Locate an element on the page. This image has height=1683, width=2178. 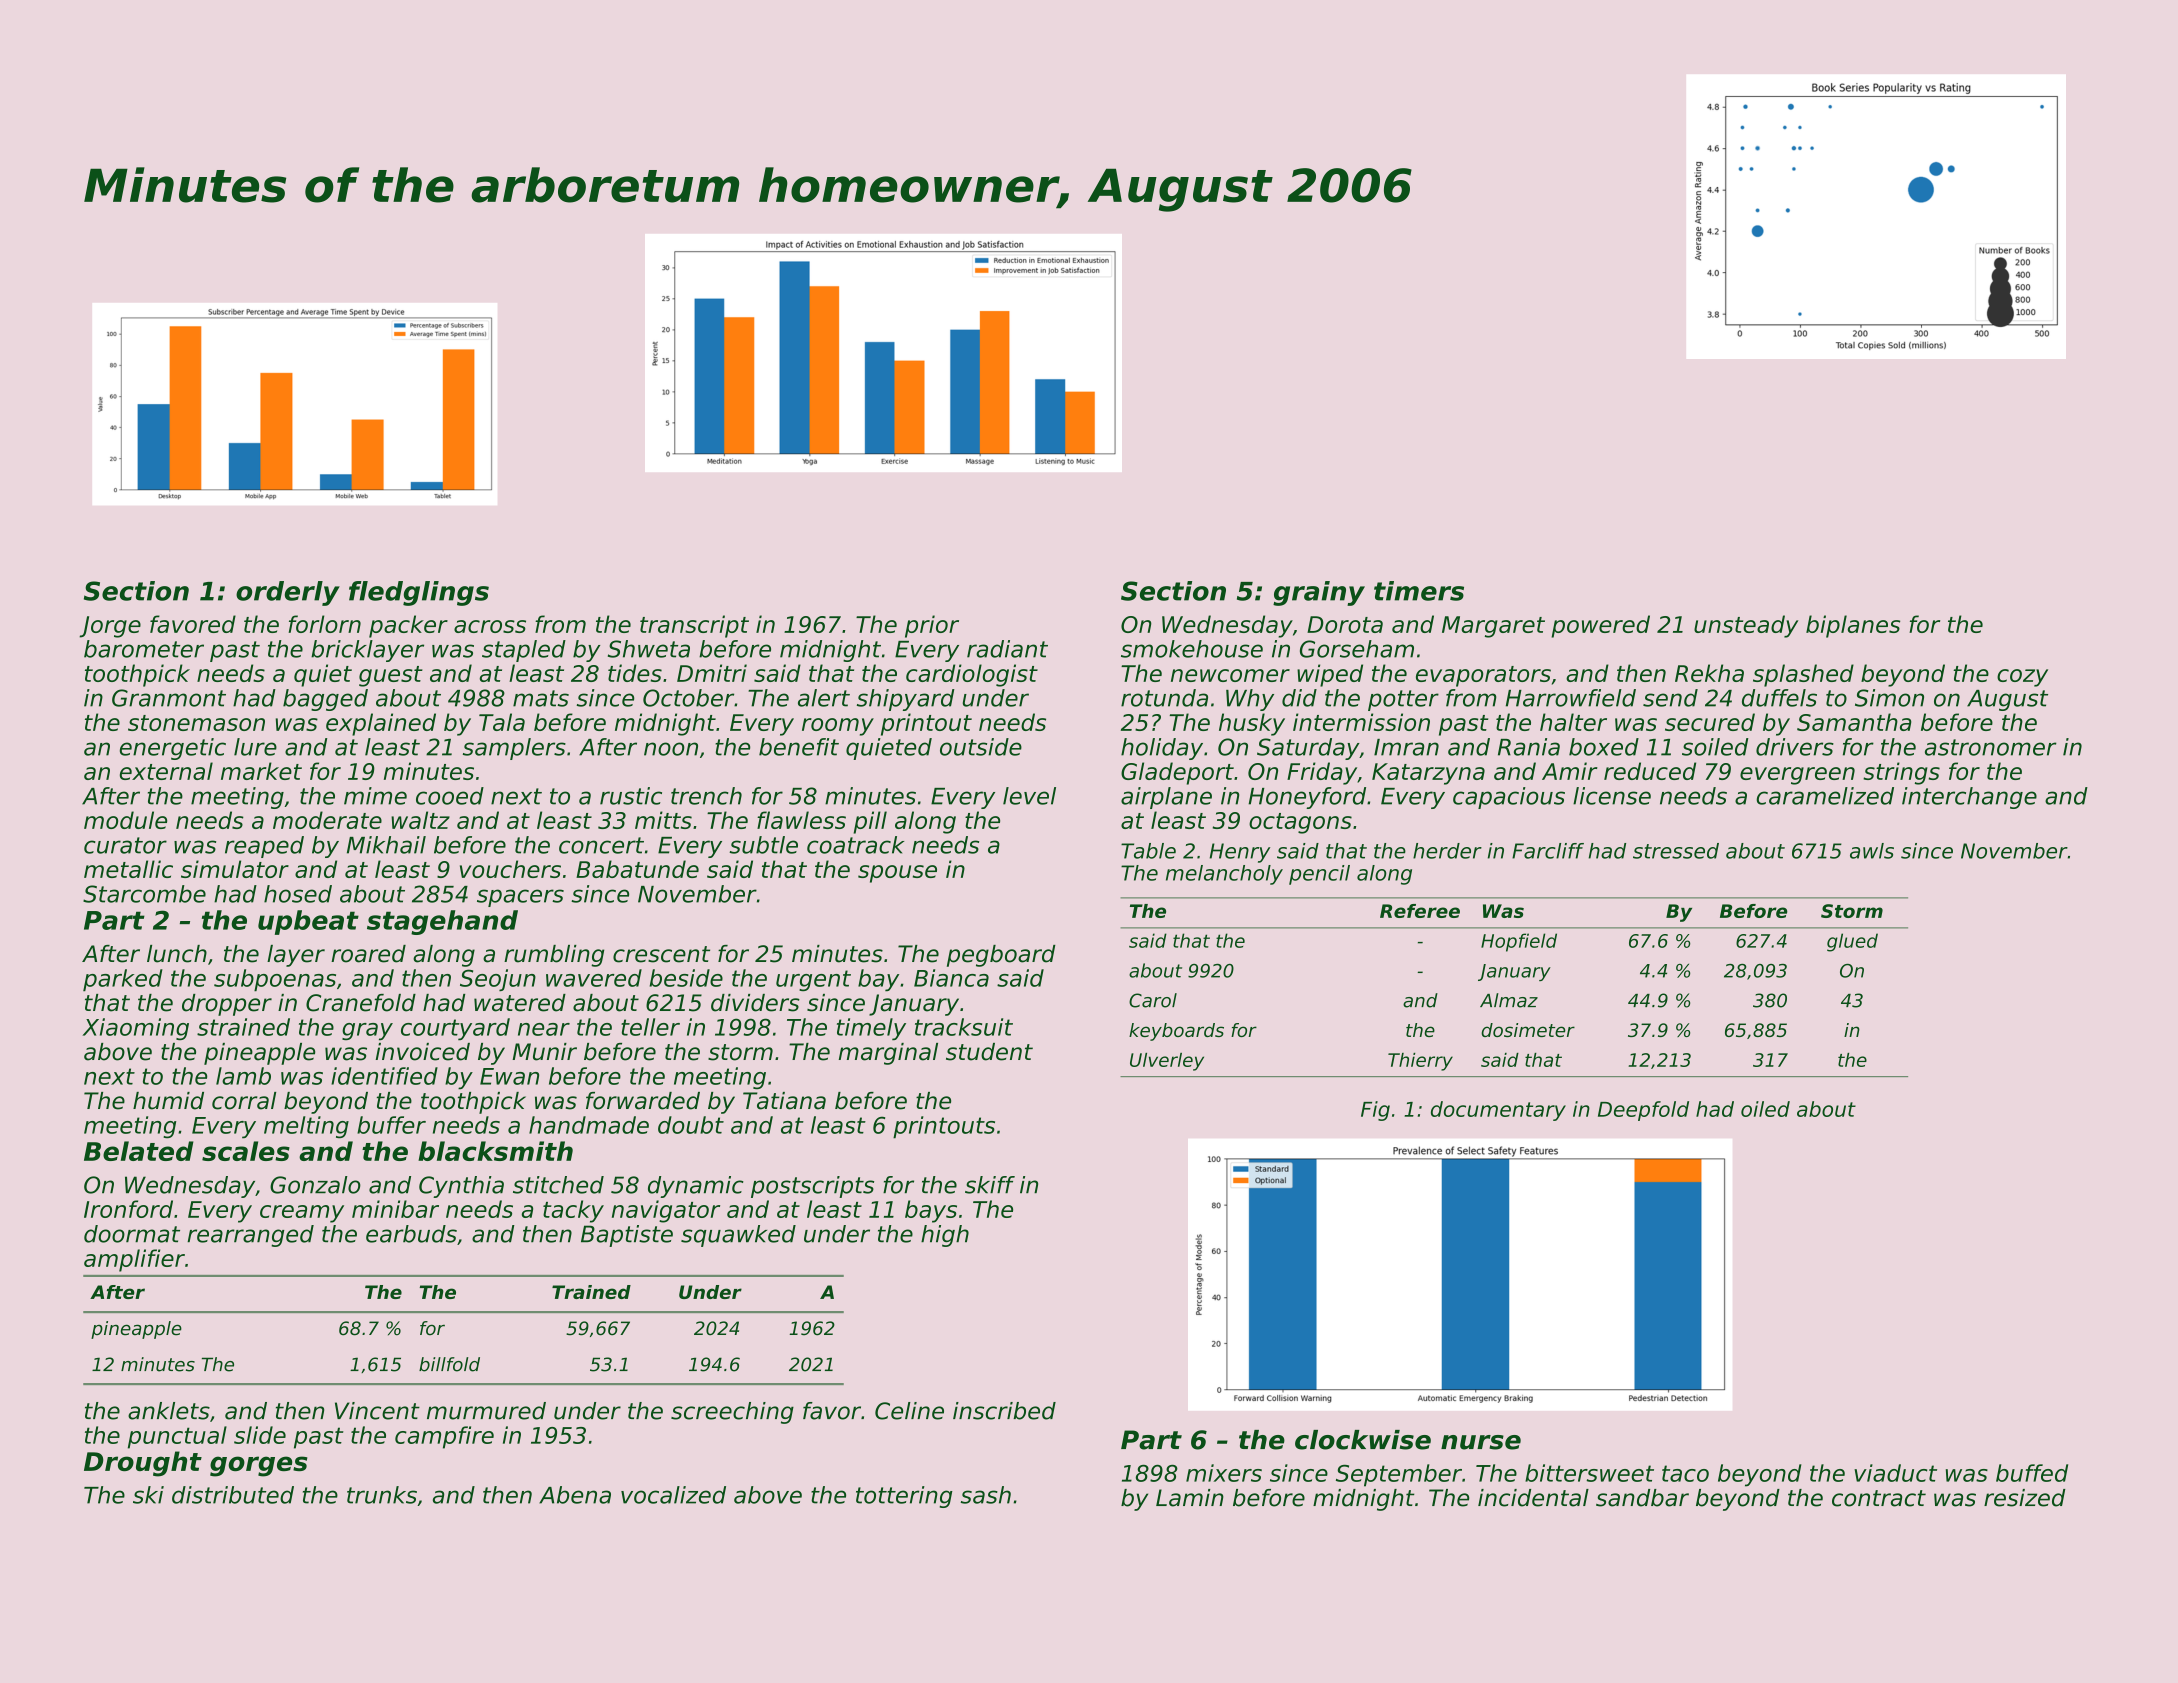
rumbling is located at coordinates (554, 956).
